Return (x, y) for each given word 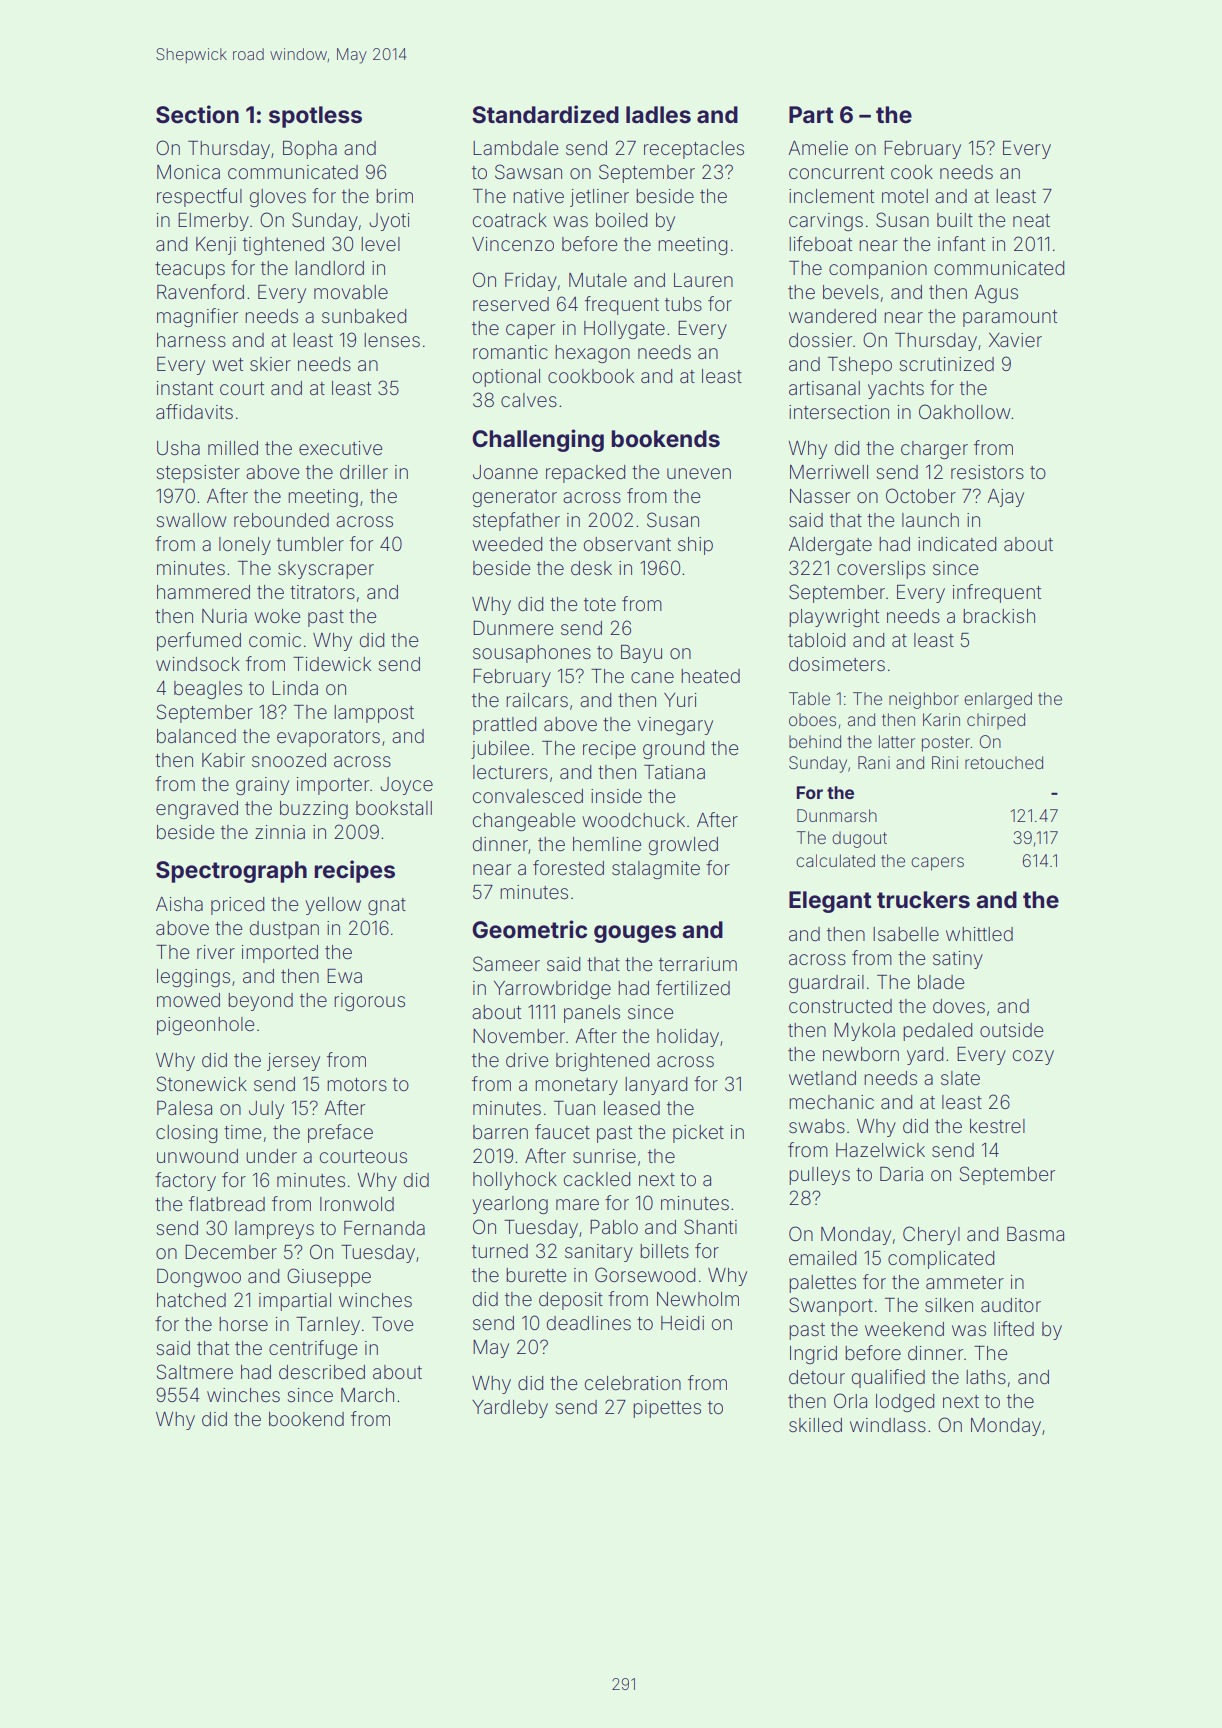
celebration (633, 1383)
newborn (861, 1054)
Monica (188, 172)
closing (186, 1134)
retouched (1004, 762)
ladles (658, 115)
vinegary (675, 726)
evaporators (328, 738)
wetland (822, 1078)
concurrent (836, 172)
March (367, 1395)
